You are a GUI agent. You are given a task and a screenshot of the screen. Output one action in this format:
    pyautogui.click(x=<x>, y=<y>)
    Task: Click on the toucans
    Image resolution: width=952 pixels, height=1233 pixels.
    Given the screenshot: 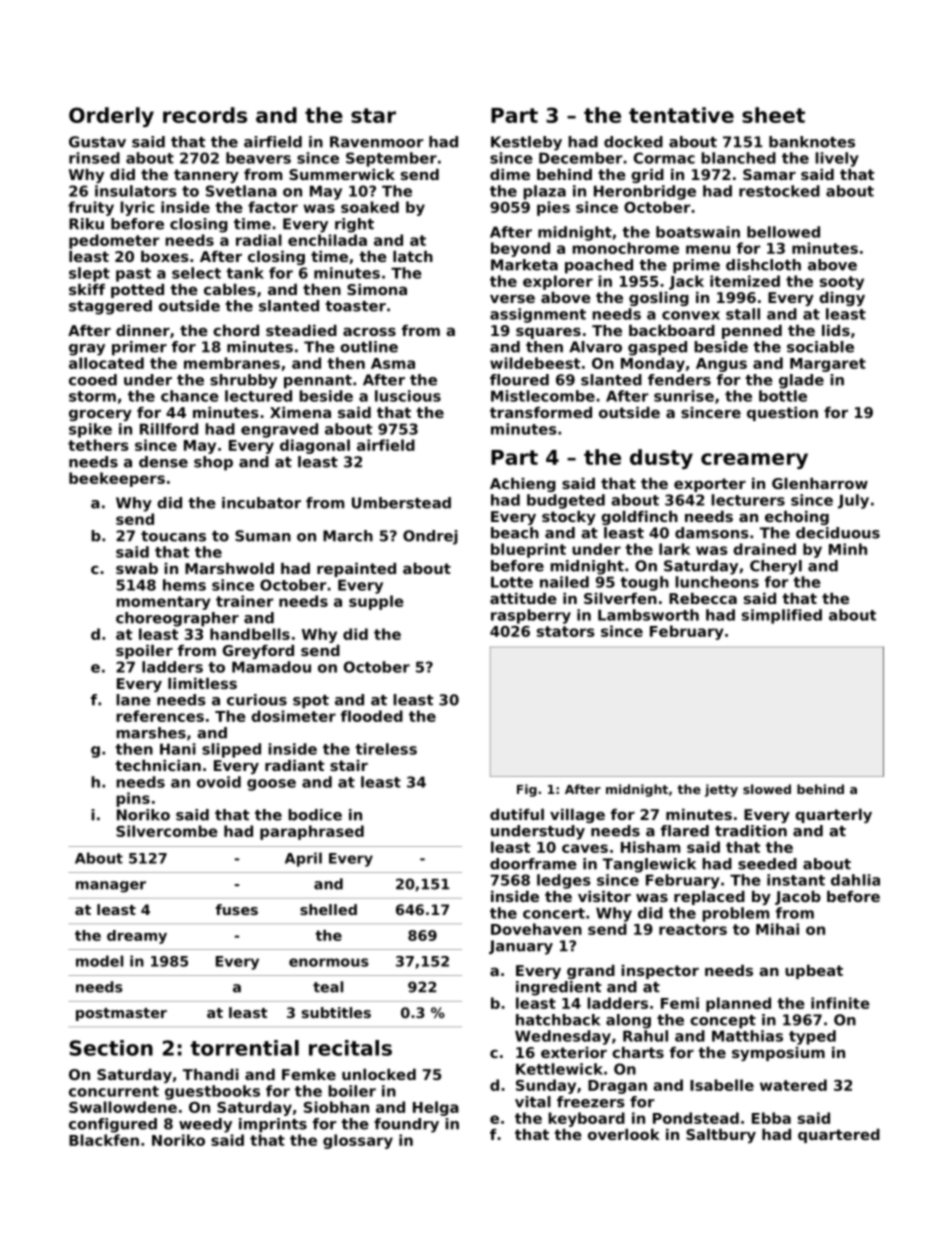 What is the action you would take?
    pyautogui.click(x=173, y=536)
